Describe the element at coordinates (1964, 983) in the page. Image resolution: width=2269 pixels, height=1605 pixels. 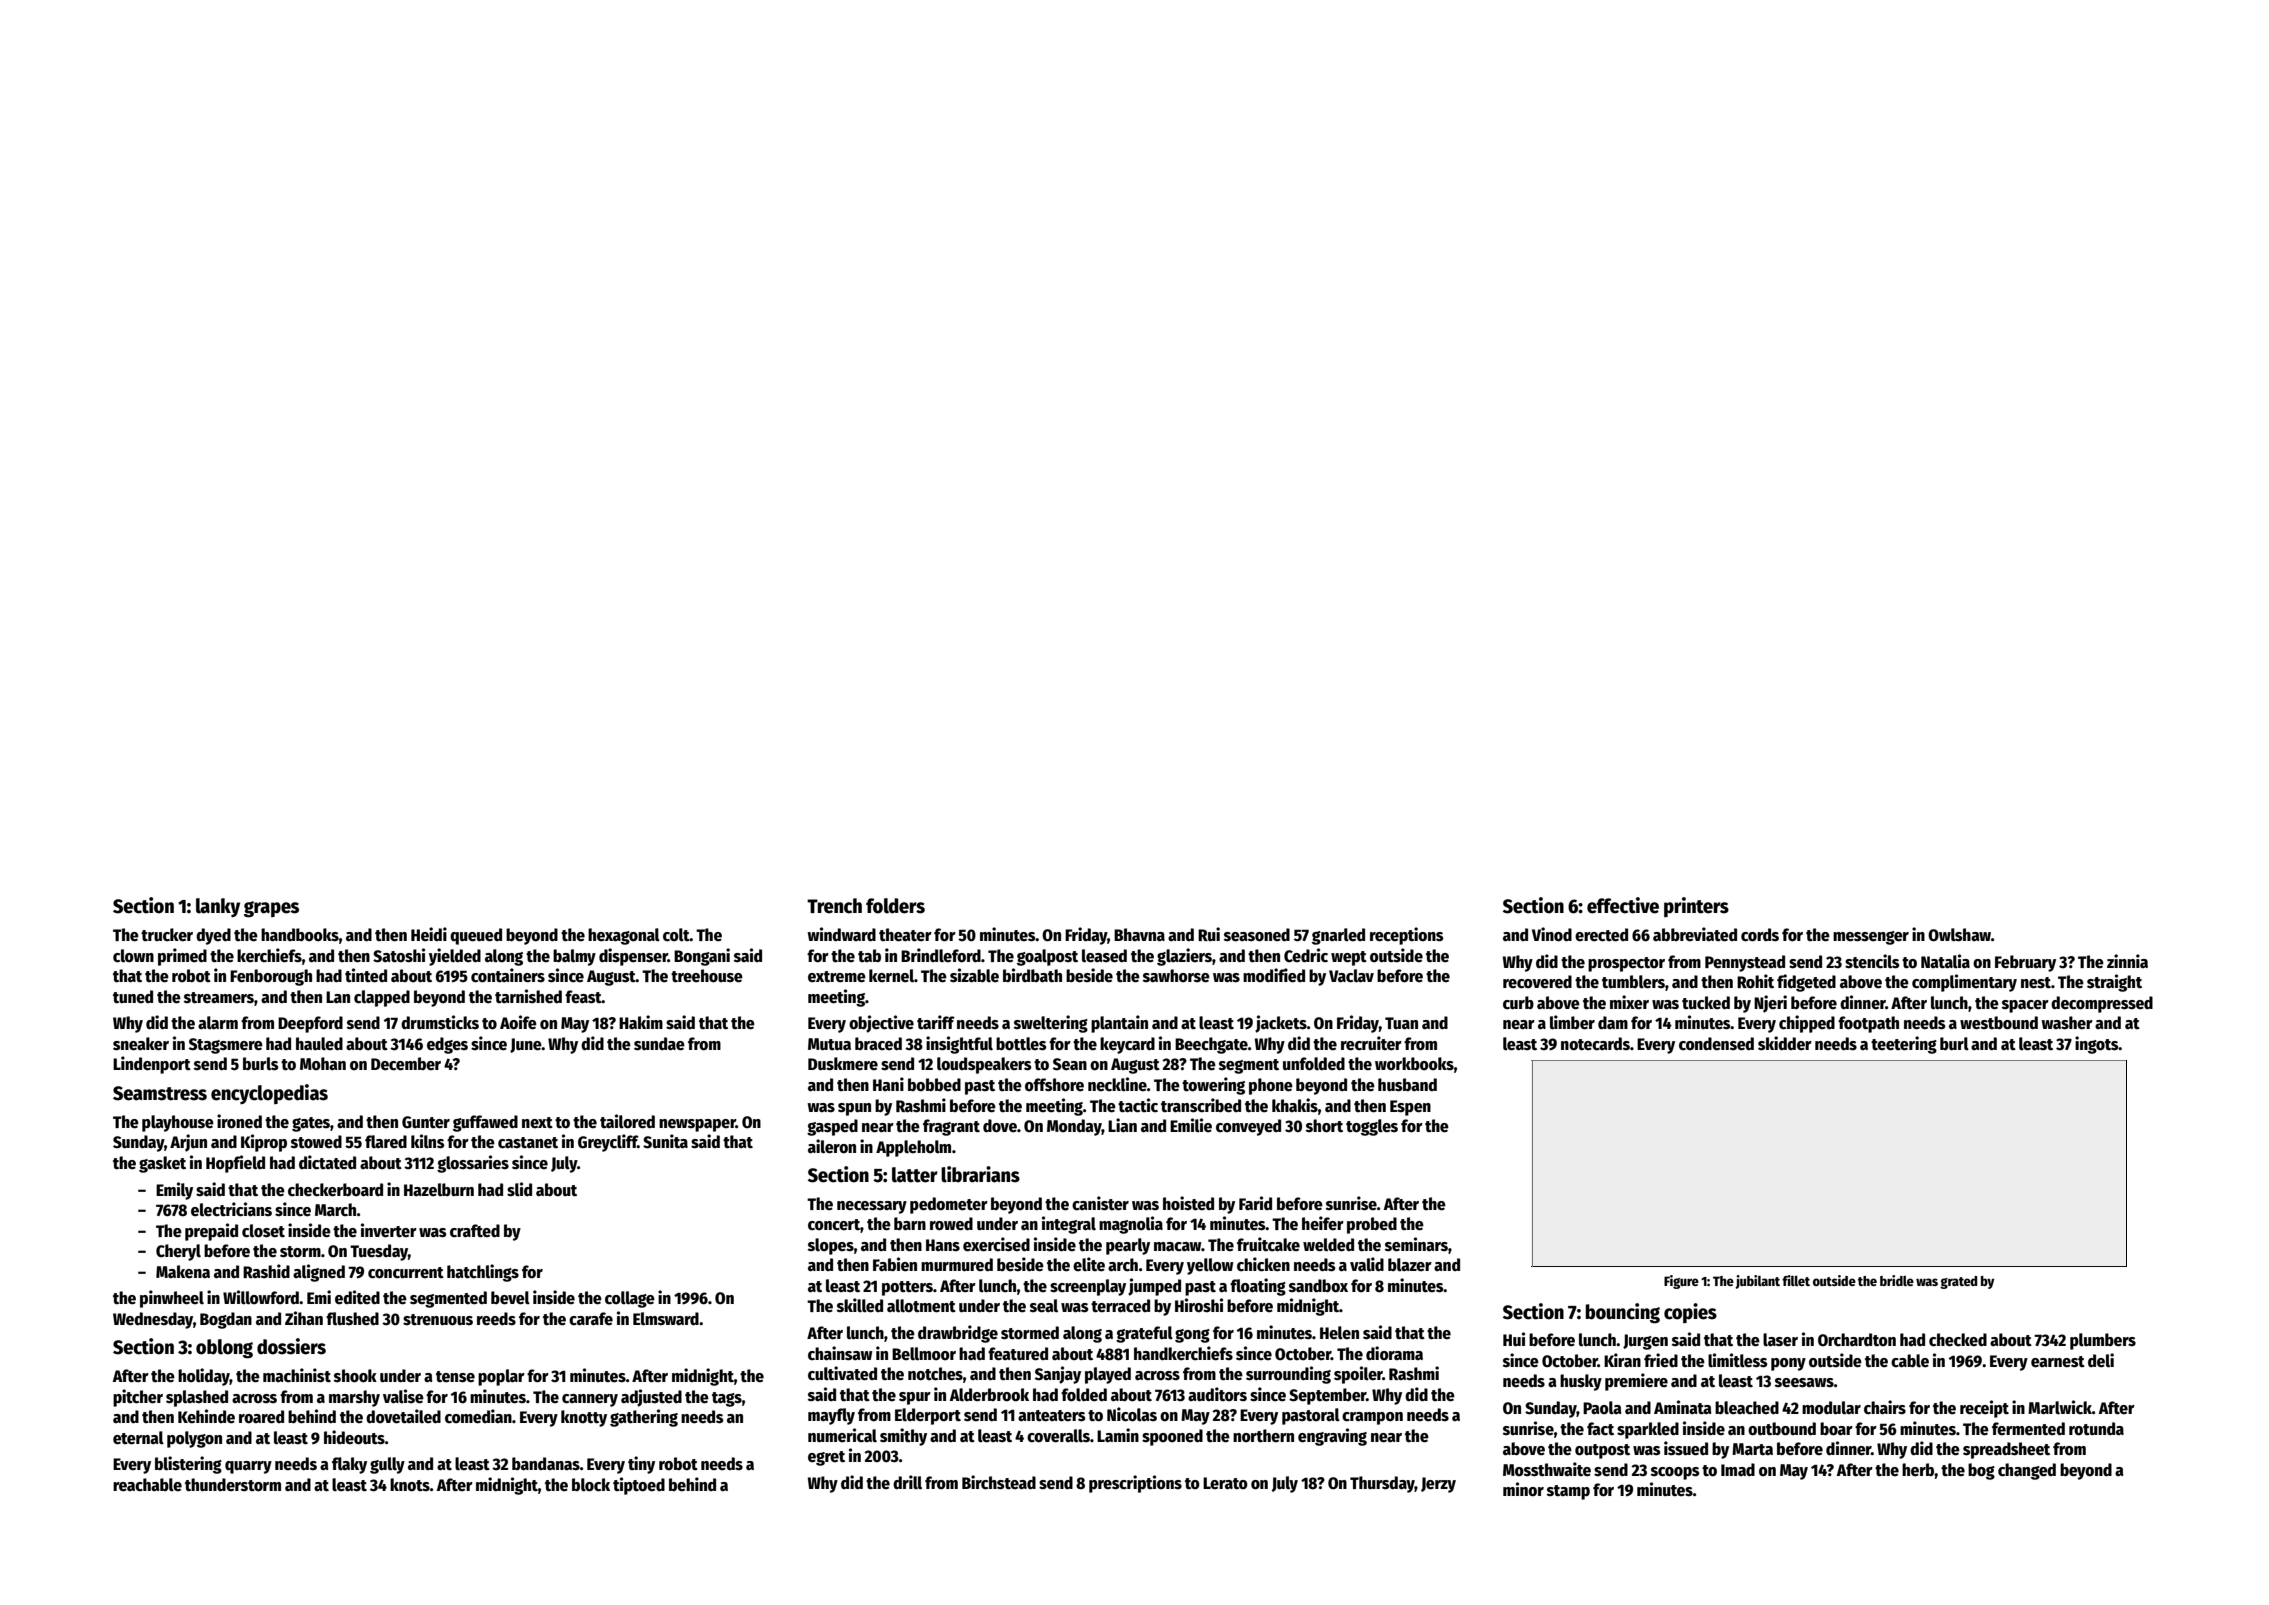
I see `complimentary` at that location.
